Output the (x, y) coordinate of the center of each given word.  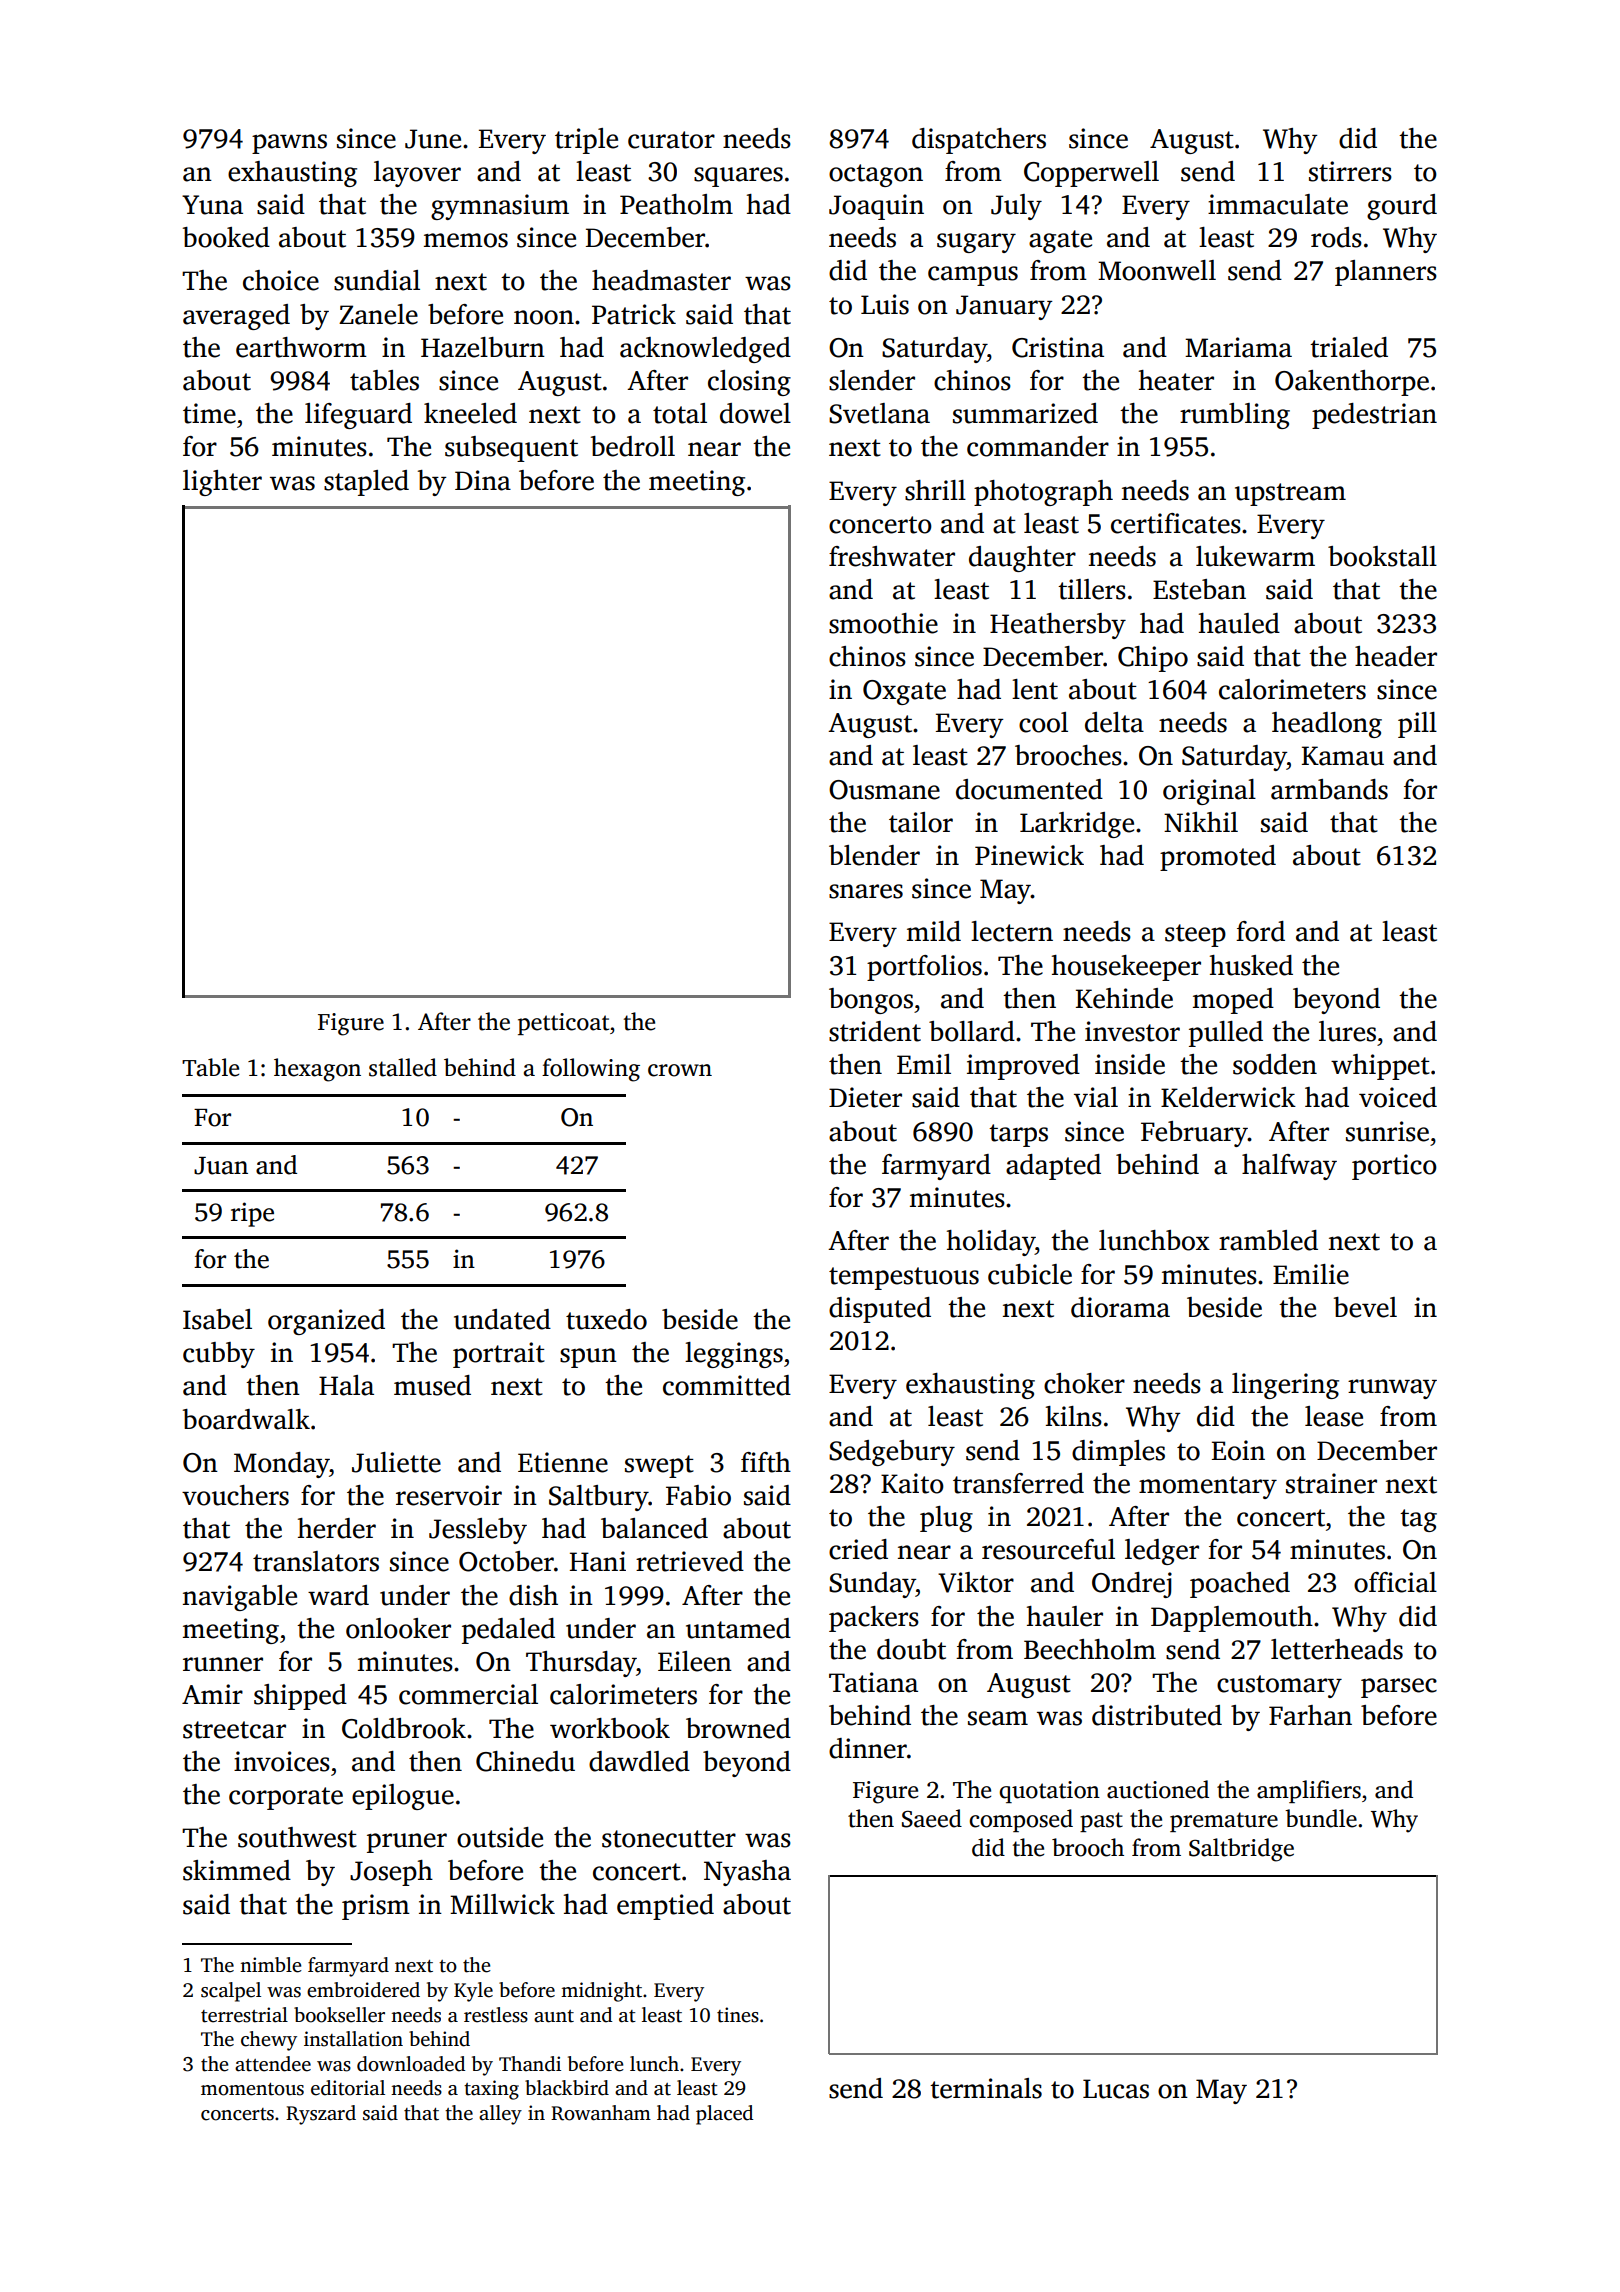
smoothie (883, 623)
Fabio (698, 1495)
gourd (1402, 207)
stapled (366, 483)
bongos (871, 1001)
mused (432, 1385)
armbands (1329, 789)
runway (1392, 1389)
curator (671, 140)
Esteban (1199, 589)
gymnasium (500, 207)
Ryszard (321, 2115)
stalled (403, 1067)
